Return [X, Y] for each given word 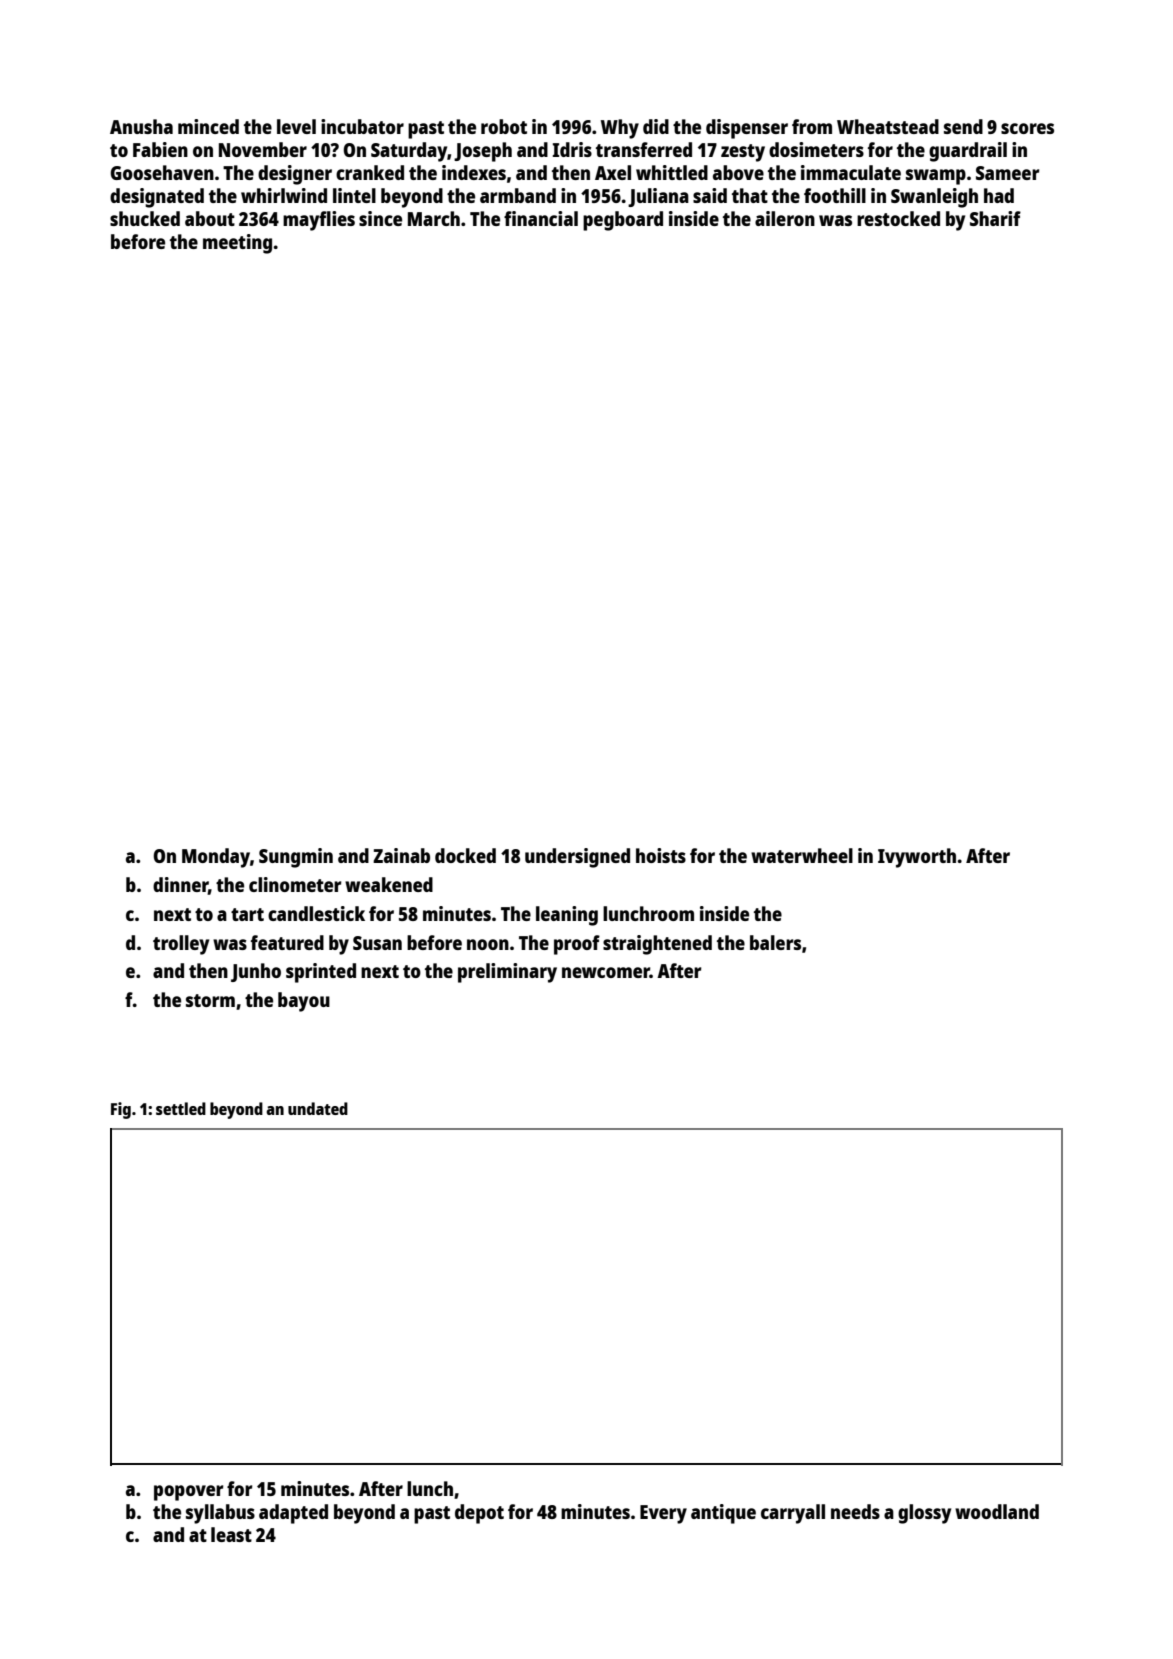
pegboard [623, 221]
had [999, 195]
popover [189, 1493]
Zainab [401, 855]
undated [318, 1108]
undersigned [577, 858]
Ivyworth [917, 858]
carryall [793, 1514]
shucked [145, 218]
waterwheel [802, 855]
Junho [256, 972]
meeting [237, 244]
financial [541, 218]
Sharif [995, 218]
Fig [121, 1110]
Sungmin [296, 858]
